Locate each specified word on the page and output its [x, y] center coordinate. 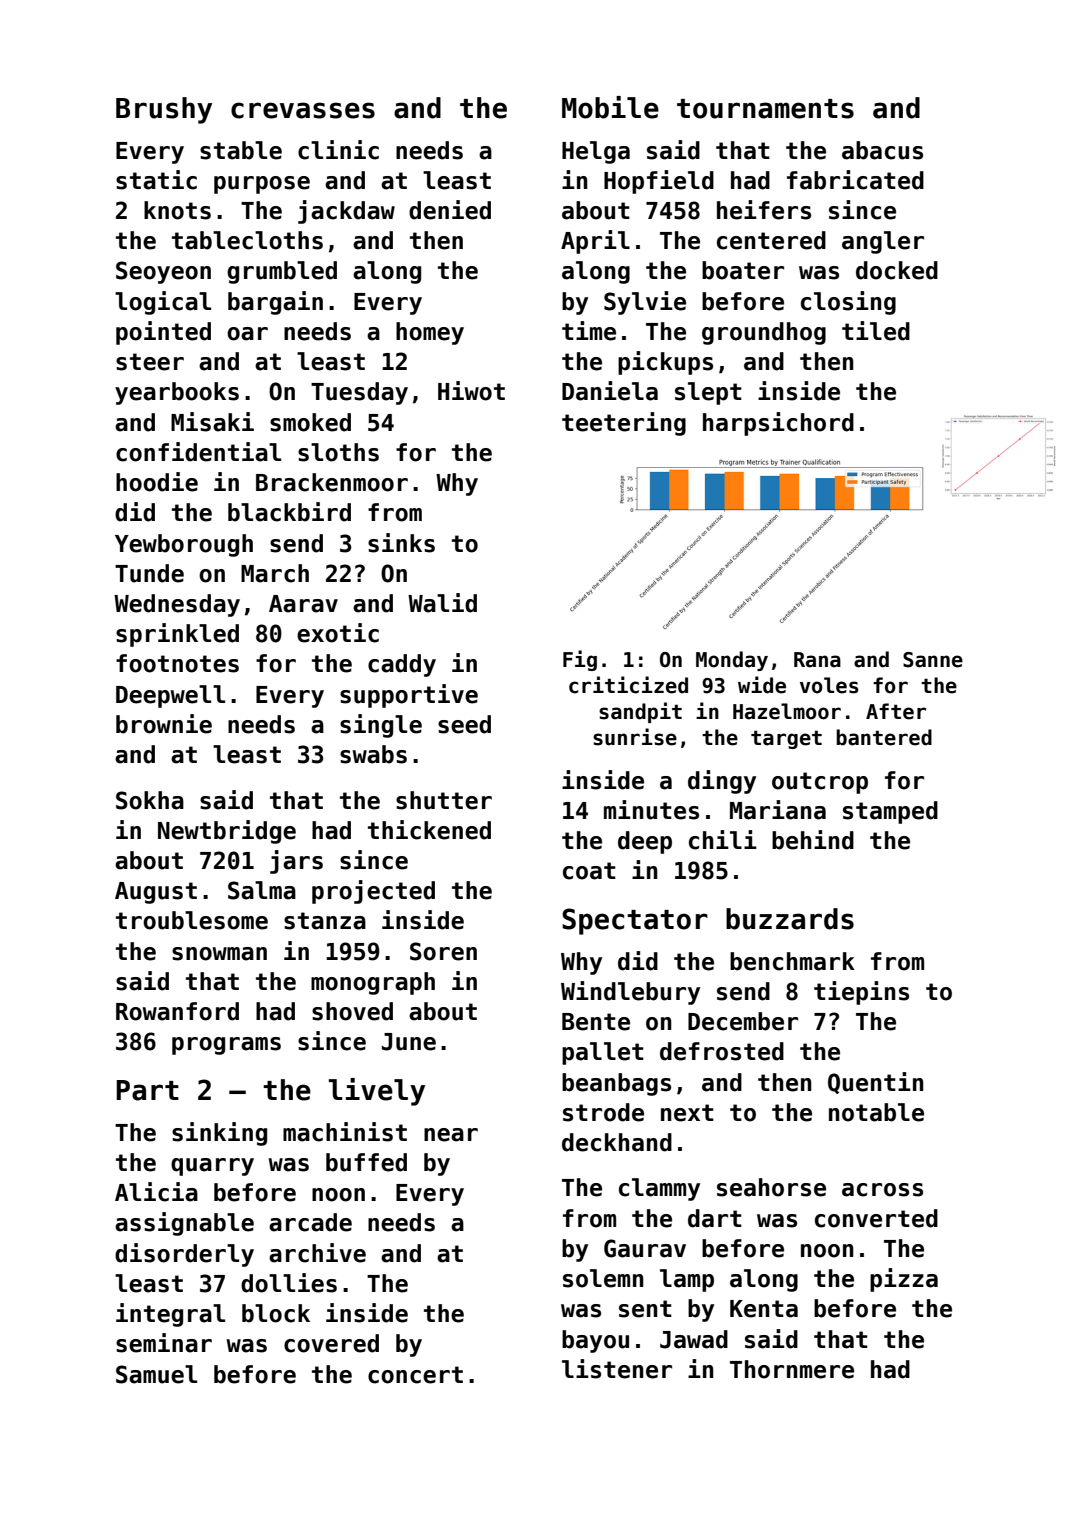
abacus [882, 150]
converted [876, 1218]
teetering [624, 424]
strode [603, 1112]
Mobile [610, 107]
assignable [184, 1224]
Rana [817, 660]
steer [150, 362]
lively [377, 1092]
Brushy [164, 110]
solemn [603, 1278]
